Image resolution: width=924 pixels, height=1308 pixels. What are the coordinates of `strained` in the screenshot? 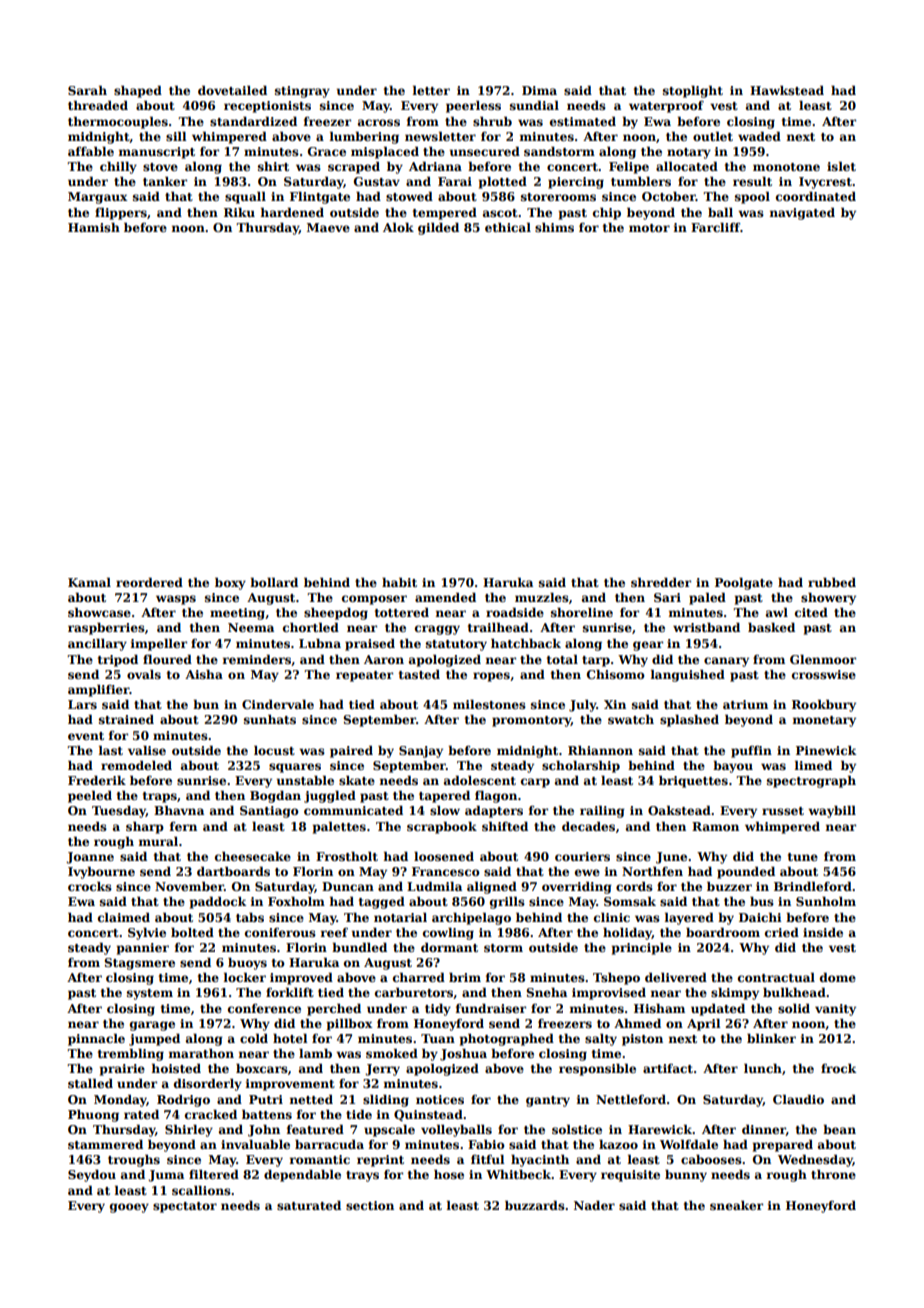 It's located at (126, 719).
